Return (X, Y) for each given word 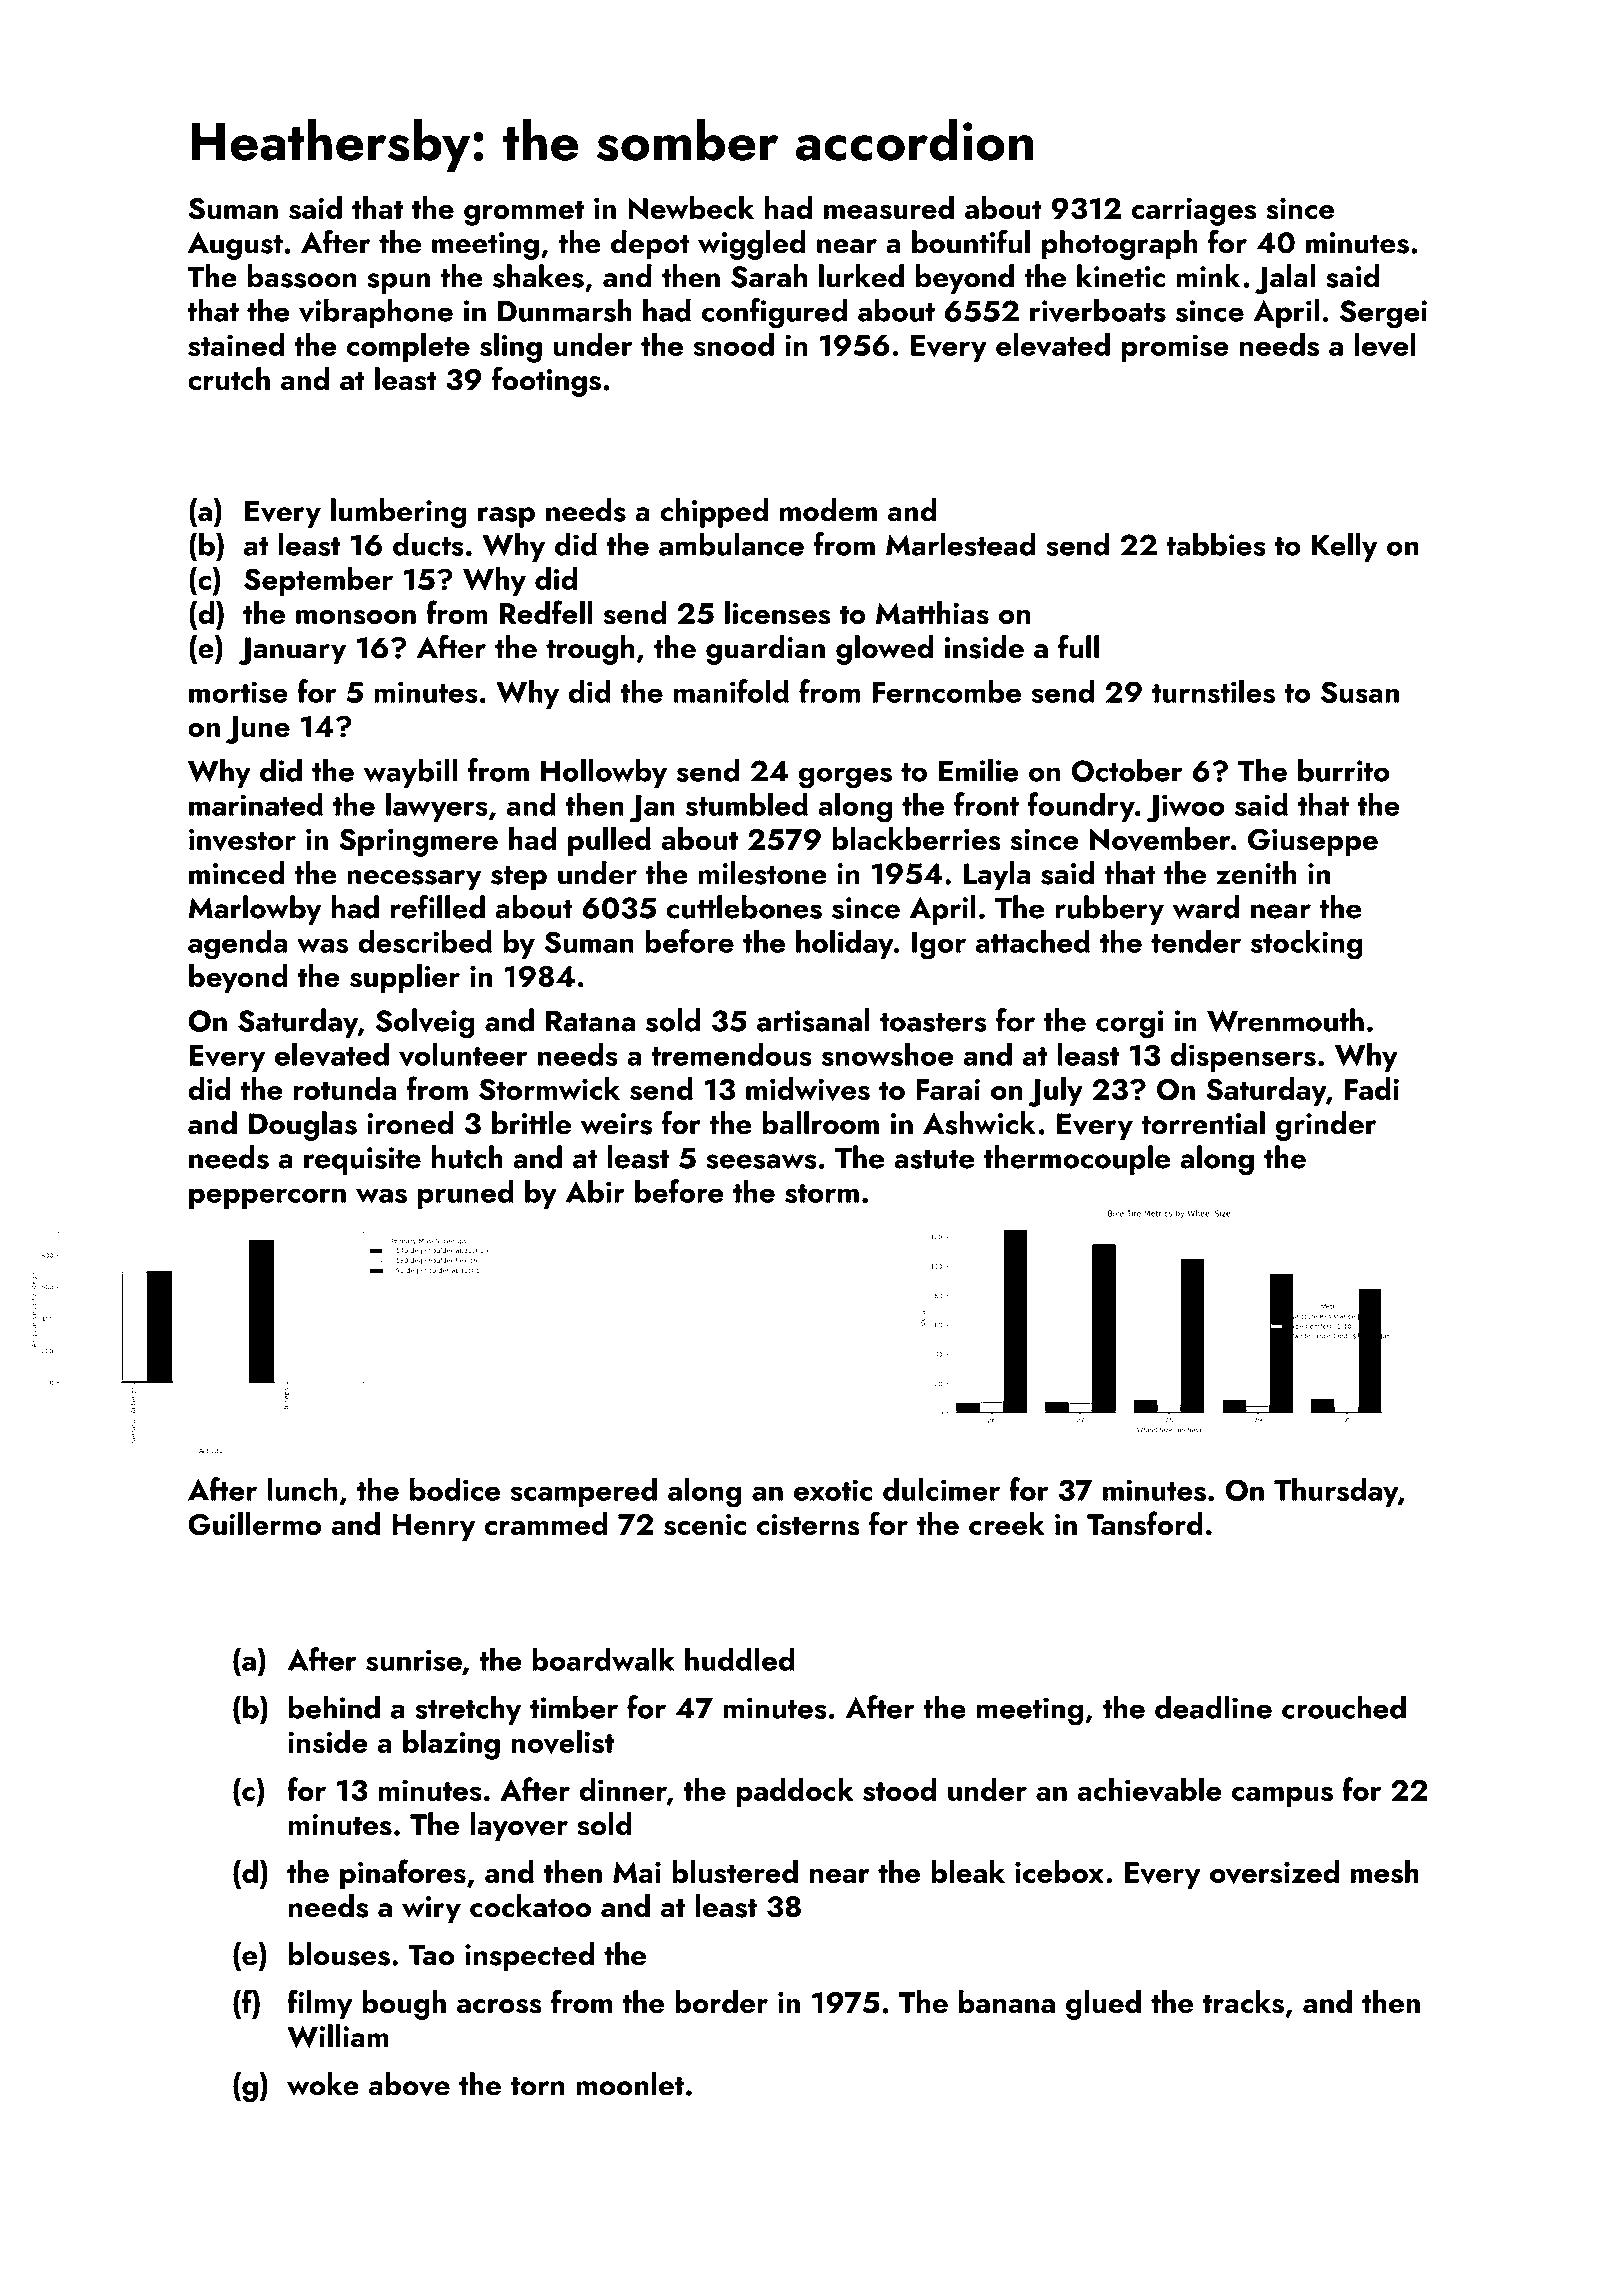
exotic (833, 1490)
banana (1007, 2001)
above (409, 2084)
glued (1103, 2005)
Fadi (1372, 1088)
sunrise (414, 1660)
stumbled (747, 804)
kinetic (1121, 276)
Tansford (1145, 1523)
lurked (861, 276)
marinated (256, 804)
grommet (524, 213)
